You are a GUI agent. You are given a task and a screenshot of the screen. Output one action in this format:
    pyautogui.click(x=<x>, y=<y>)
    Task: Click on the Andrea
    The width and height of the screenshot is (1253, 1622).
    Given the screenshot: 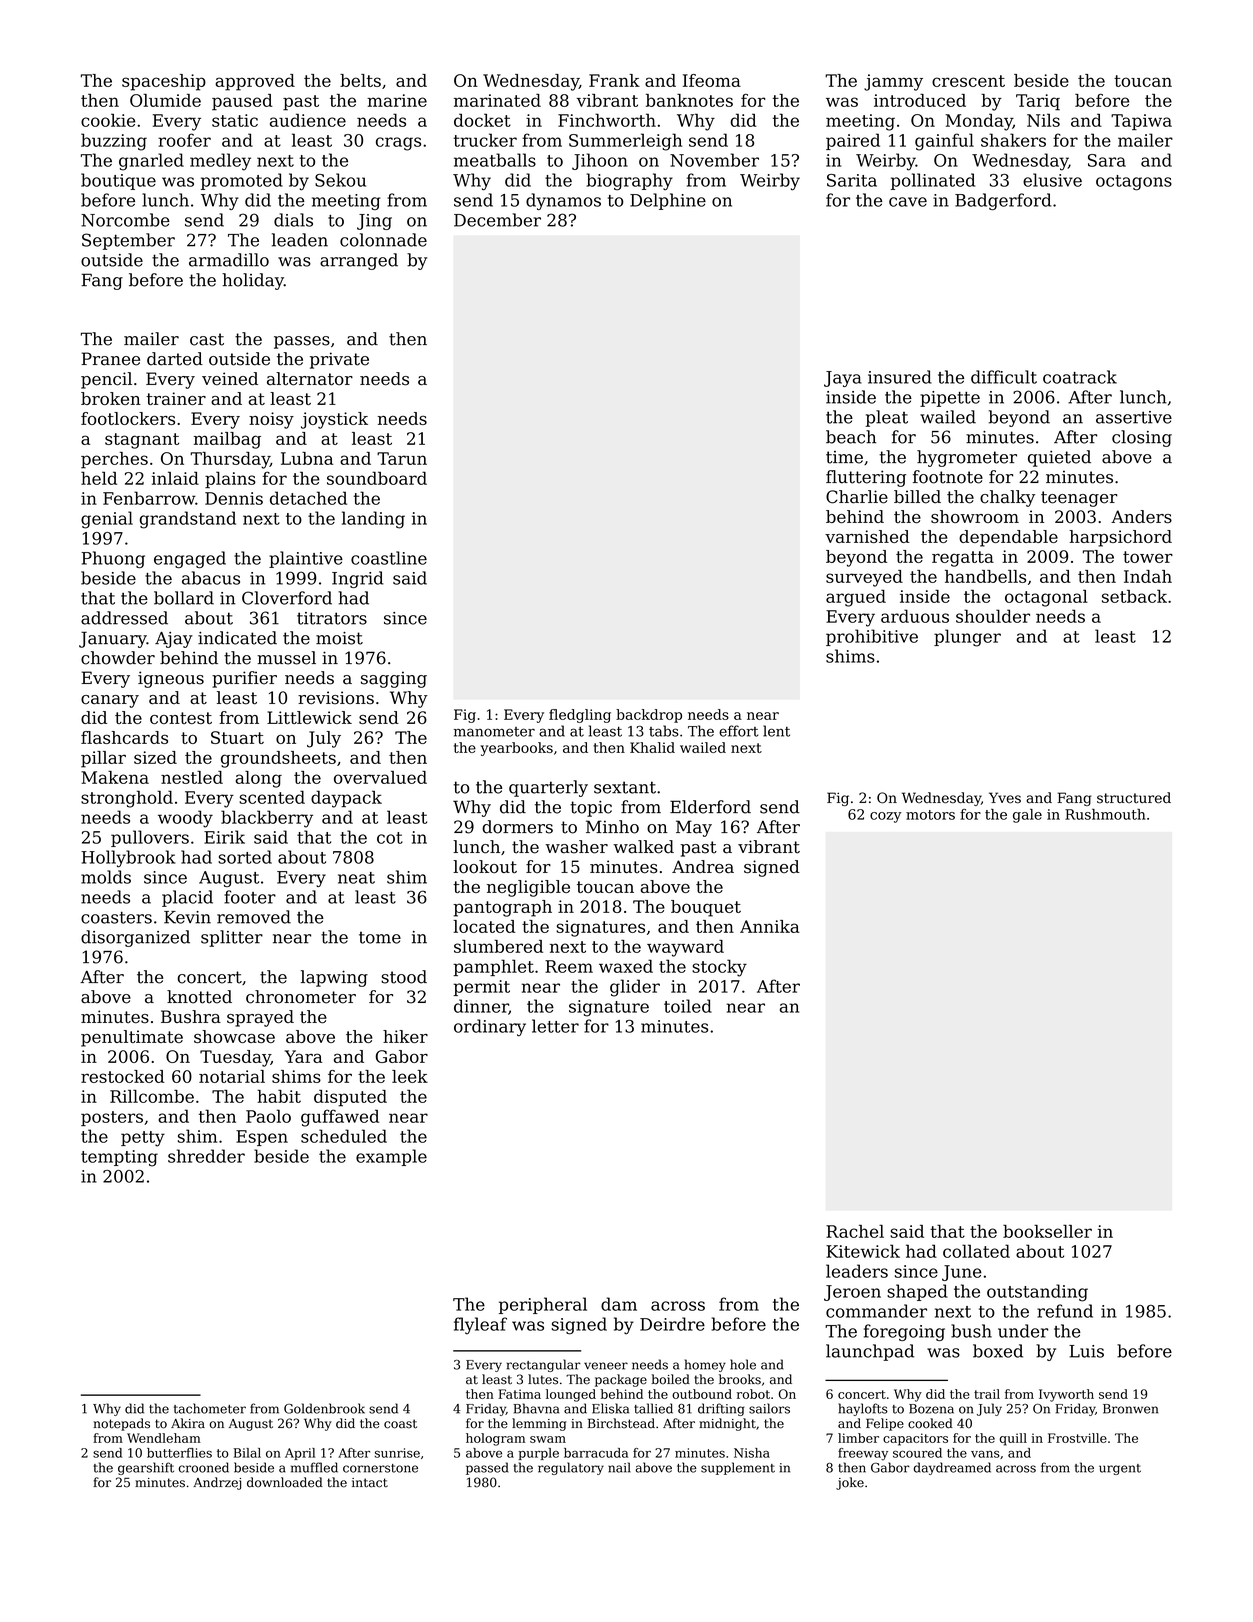 What is the action you would take?
    pyautogui.click(x=703, y=867)
